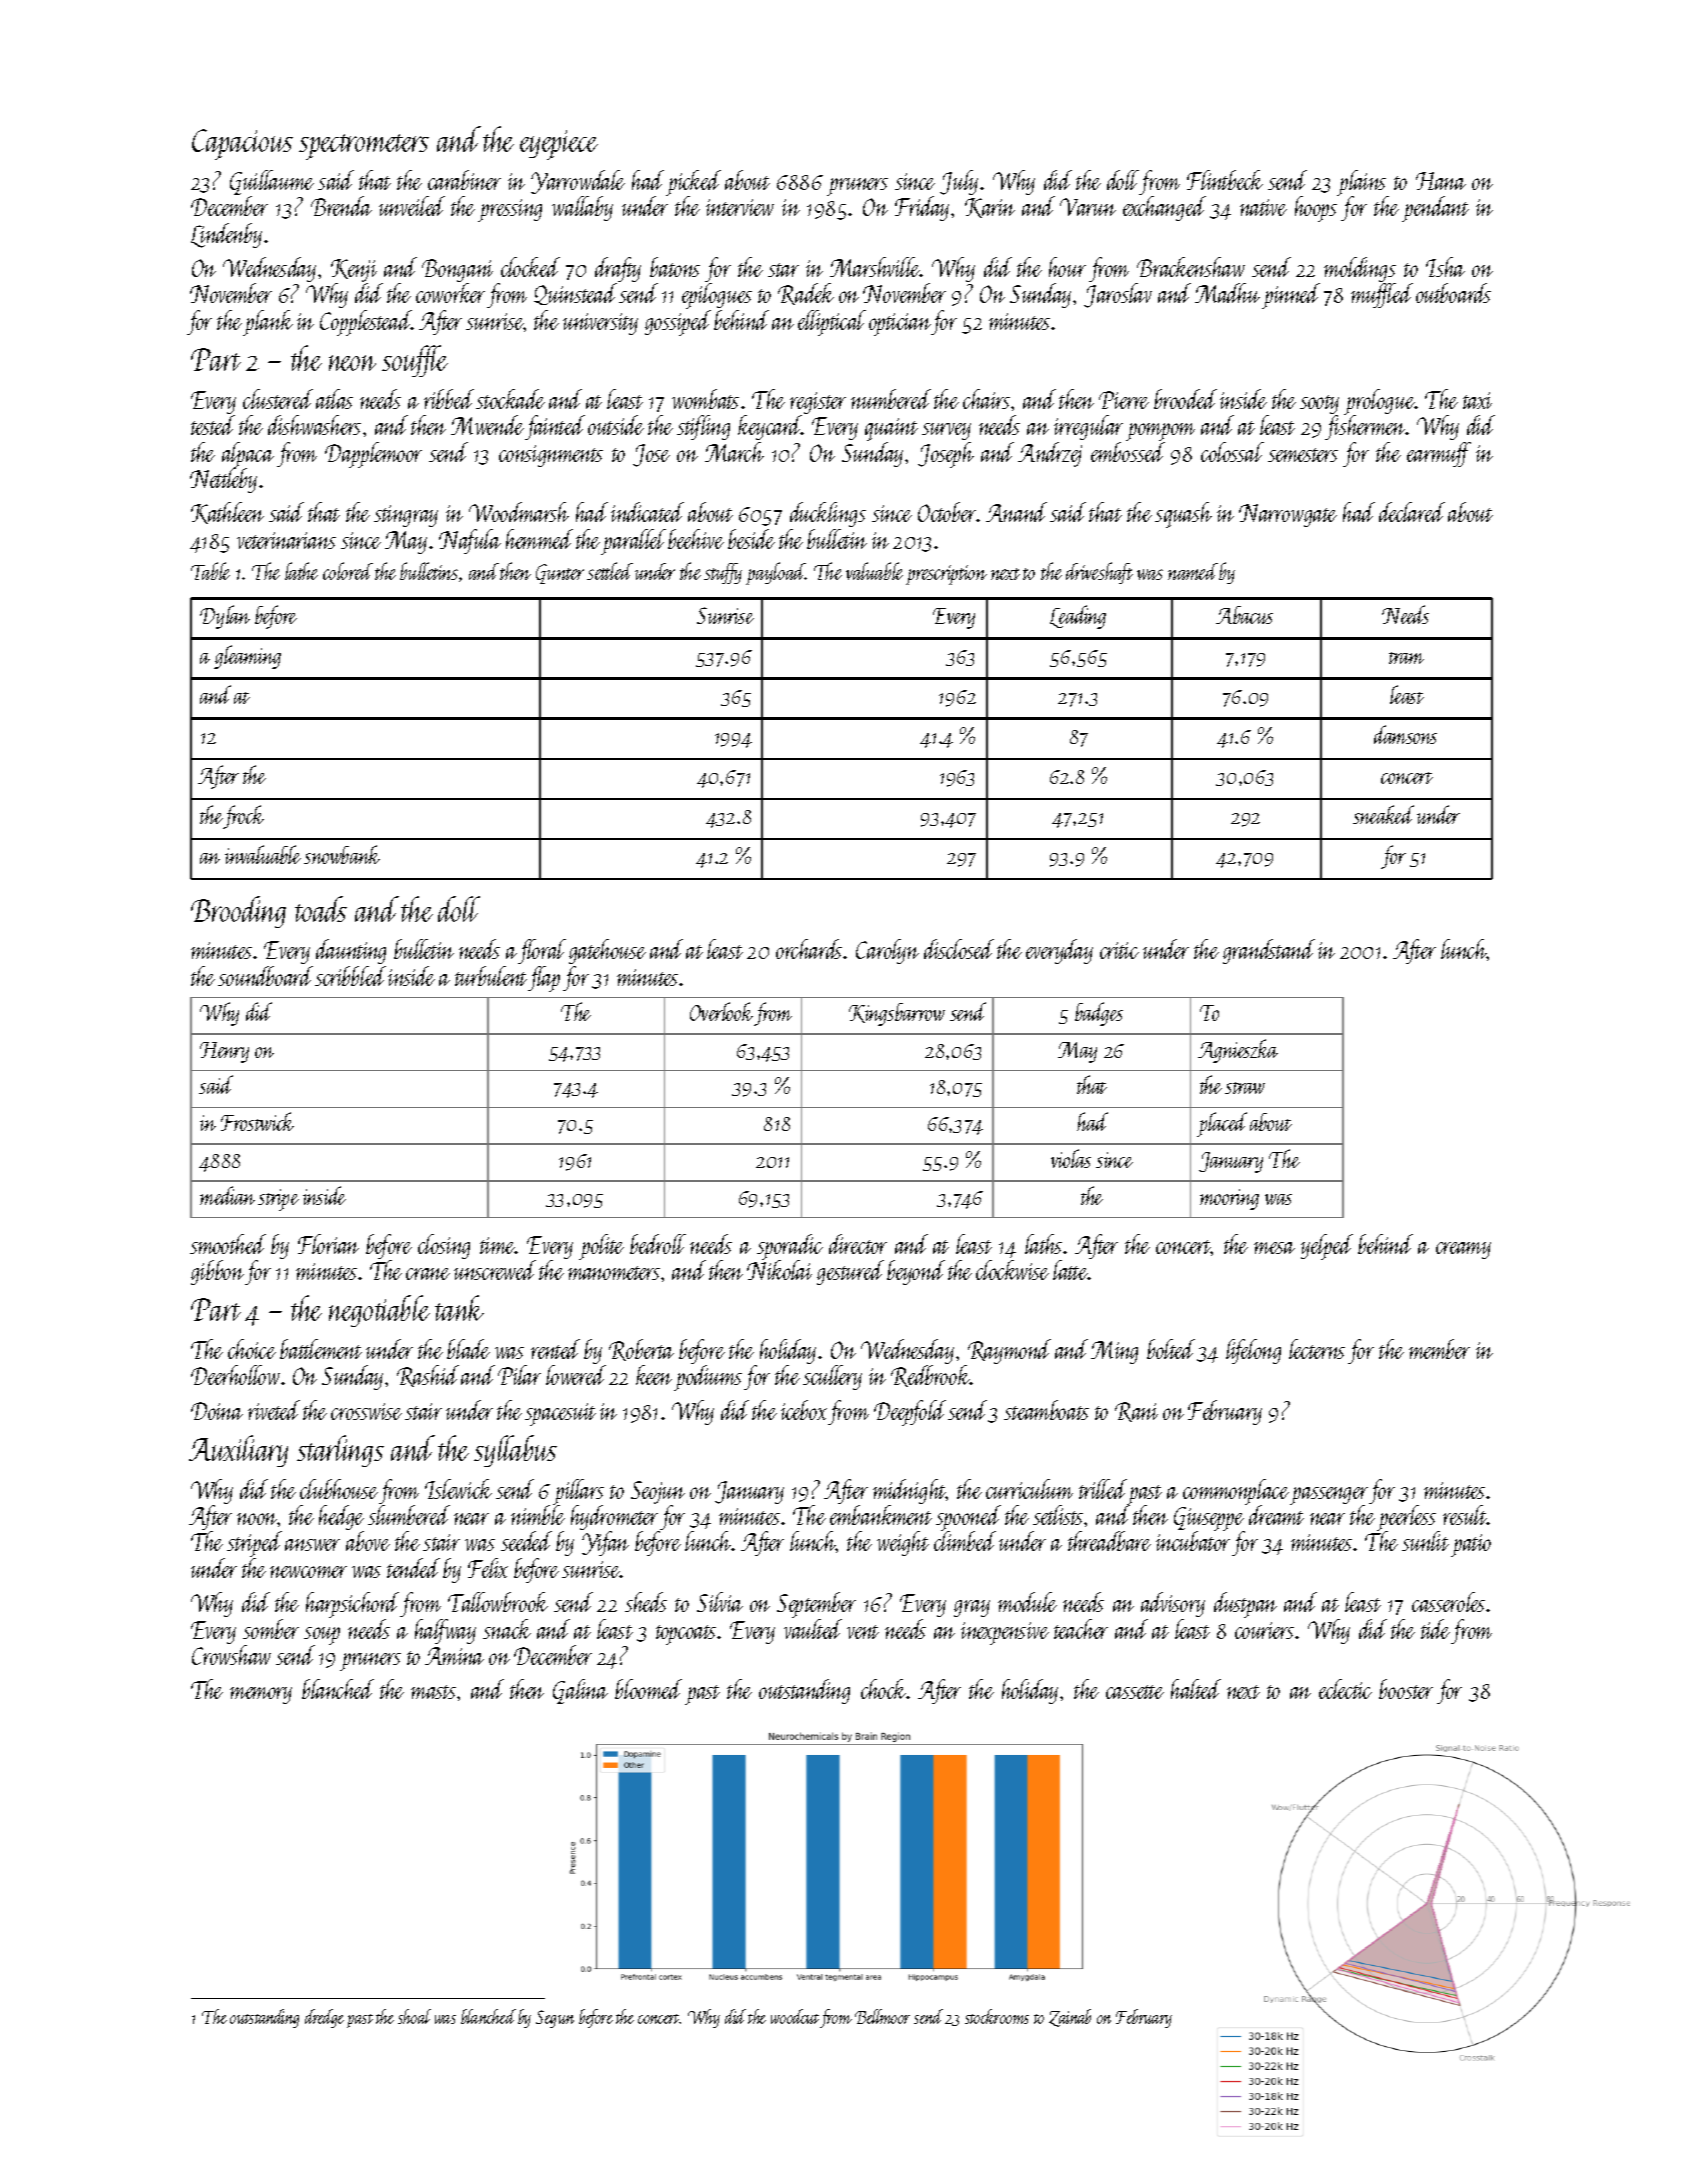 The image size is (1683, 2178). Describe the element at coordinates (1441, 181) in the screenshot. I see `Hana` at that location.
